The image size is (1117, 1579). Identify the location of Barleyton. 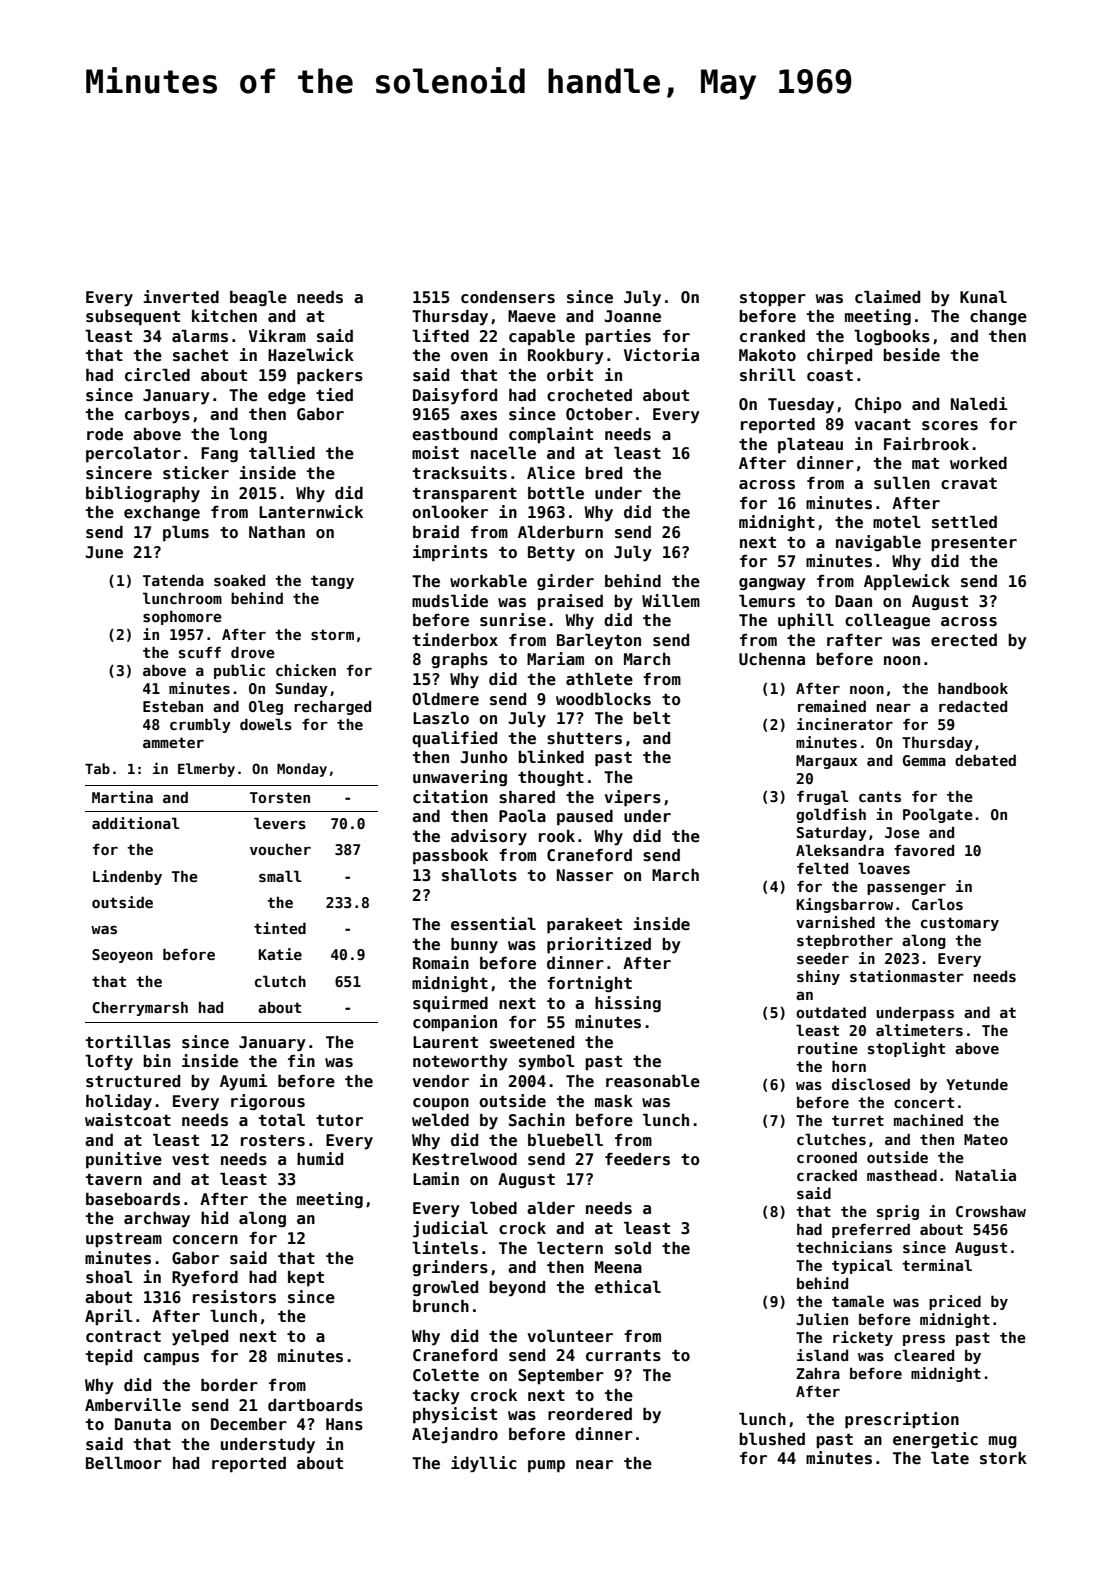
(599, 642).
